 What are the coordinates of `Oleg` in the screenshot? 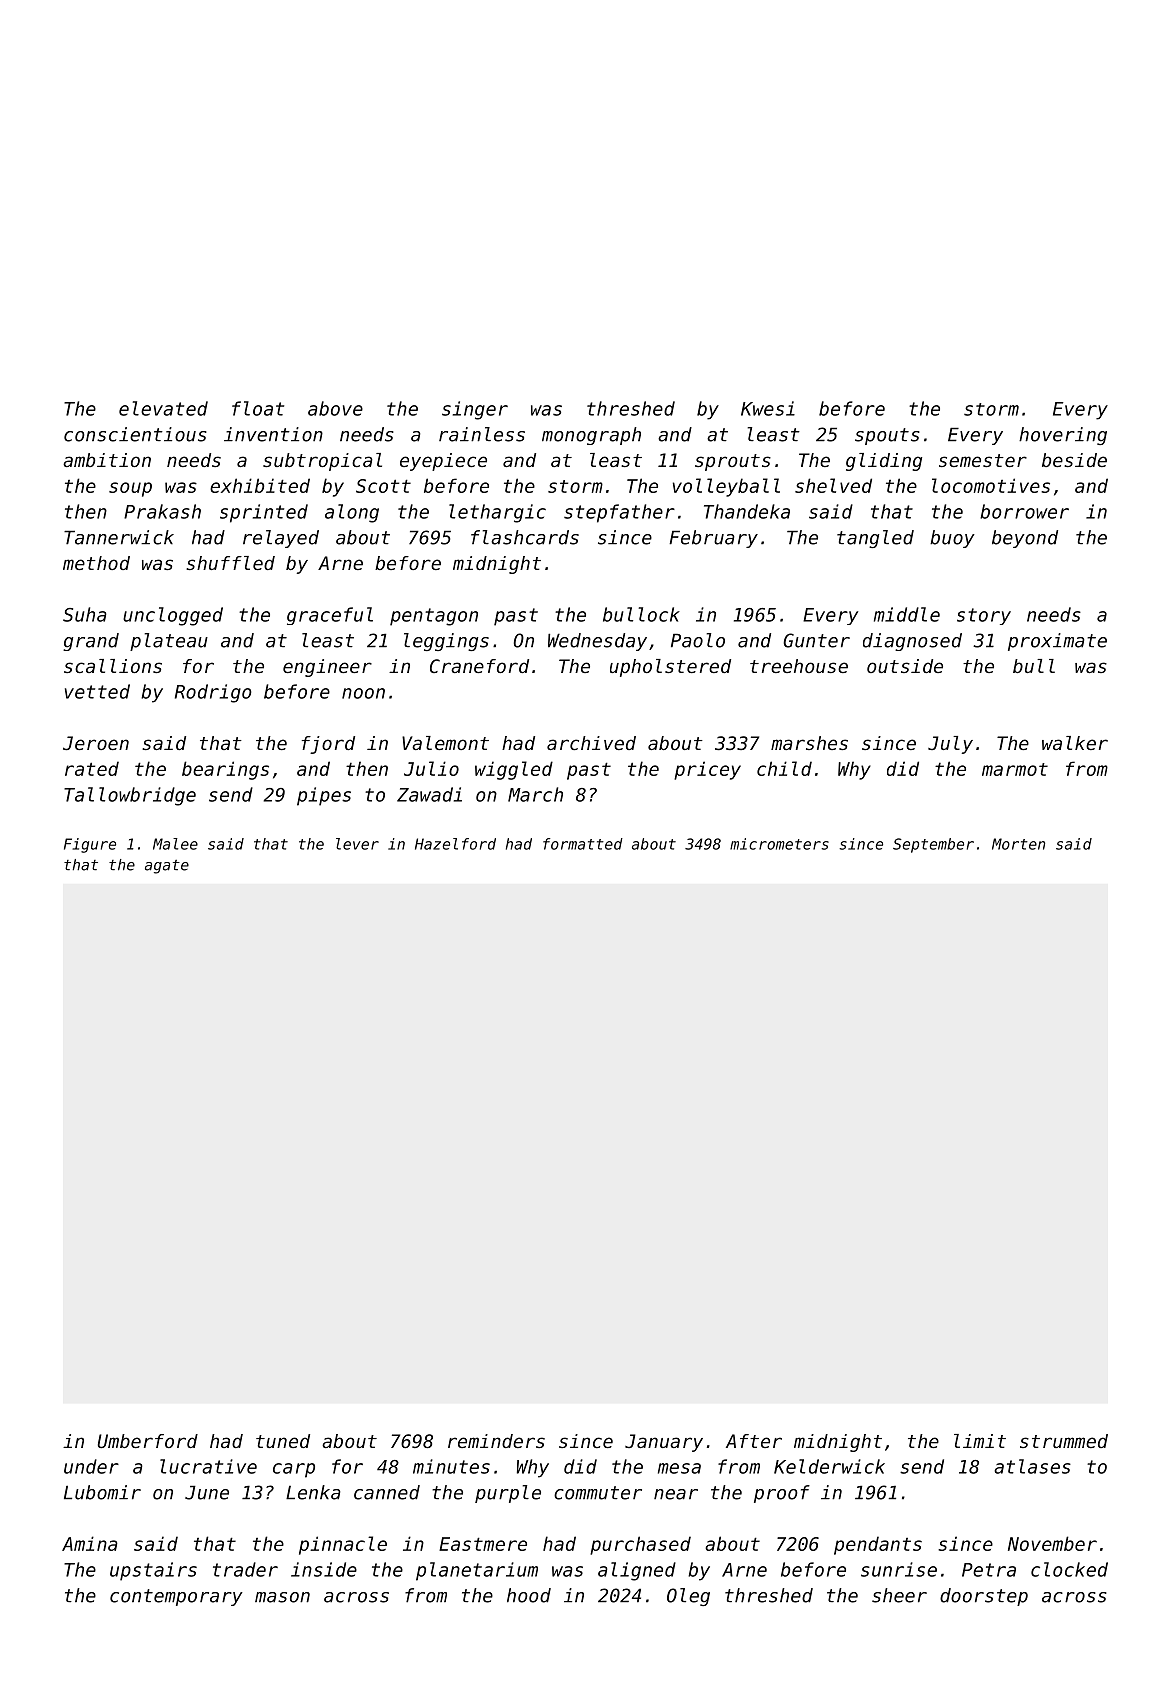 It's located at (688, 1597).
